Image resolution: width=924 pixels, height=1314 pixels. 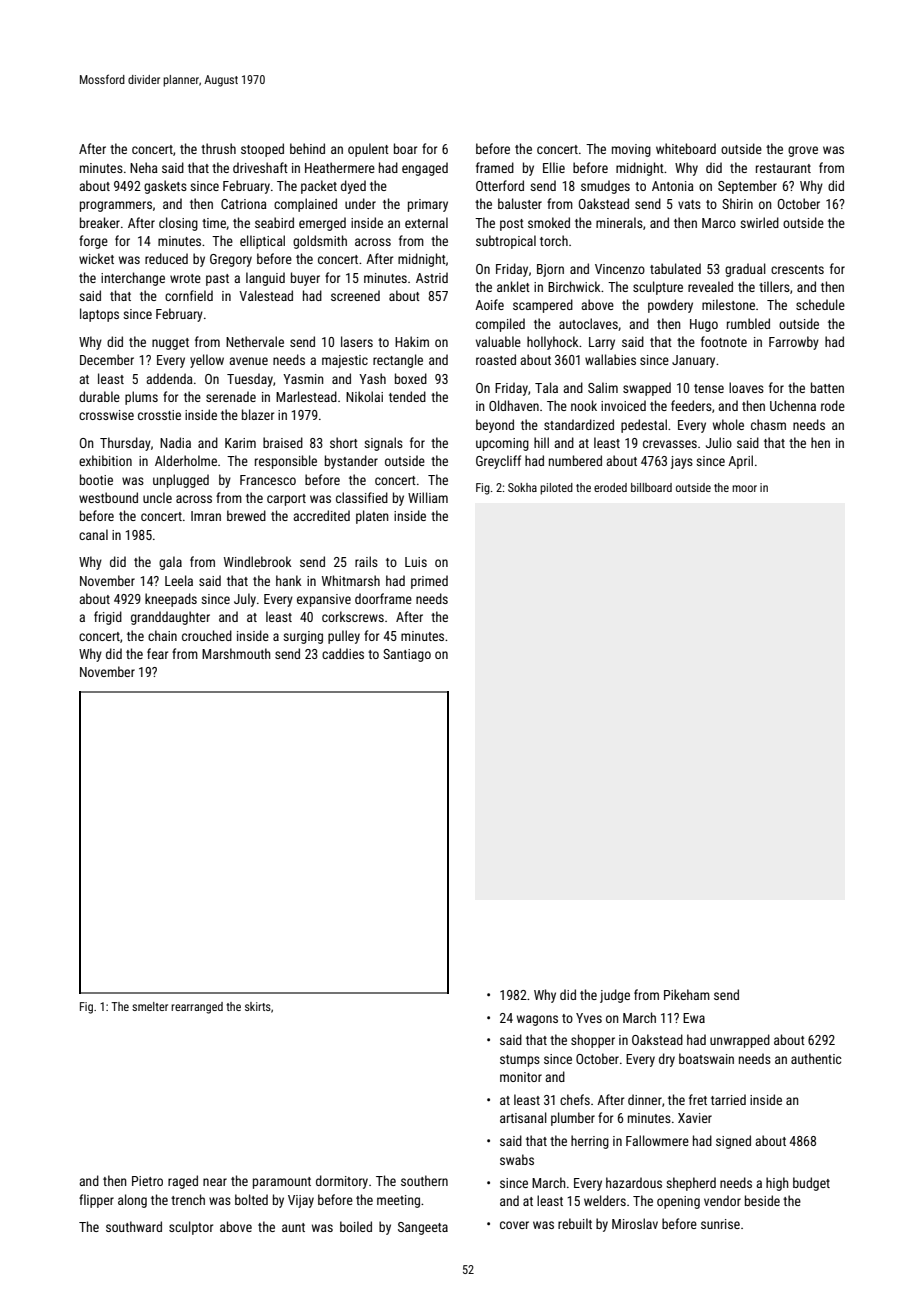 I want to click on southward, so click(x=134, y=1226).
